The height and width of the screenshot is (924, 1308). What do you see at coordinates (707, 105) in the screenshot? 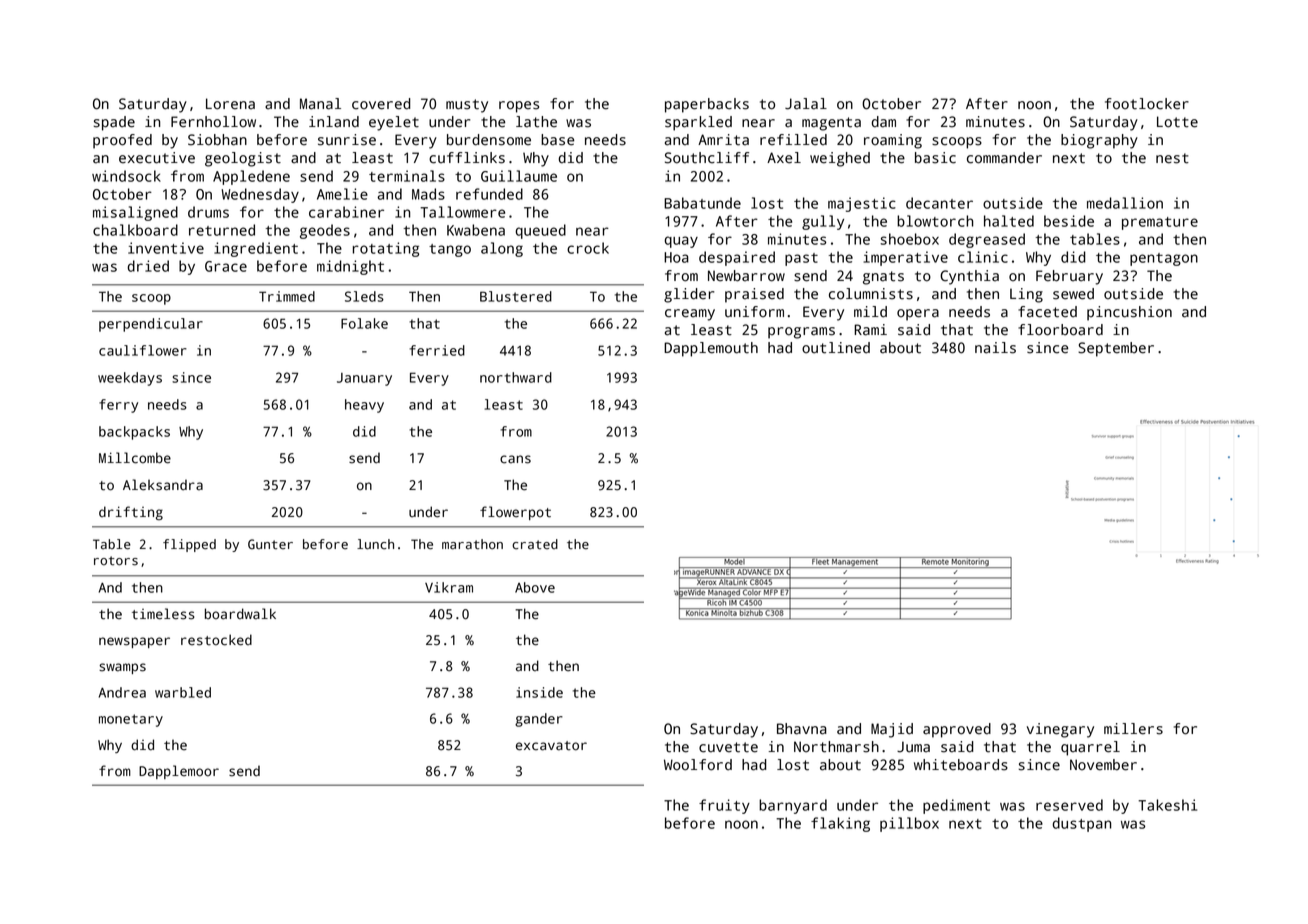
I see `paperbacks` at bounding box center [707, 105].
